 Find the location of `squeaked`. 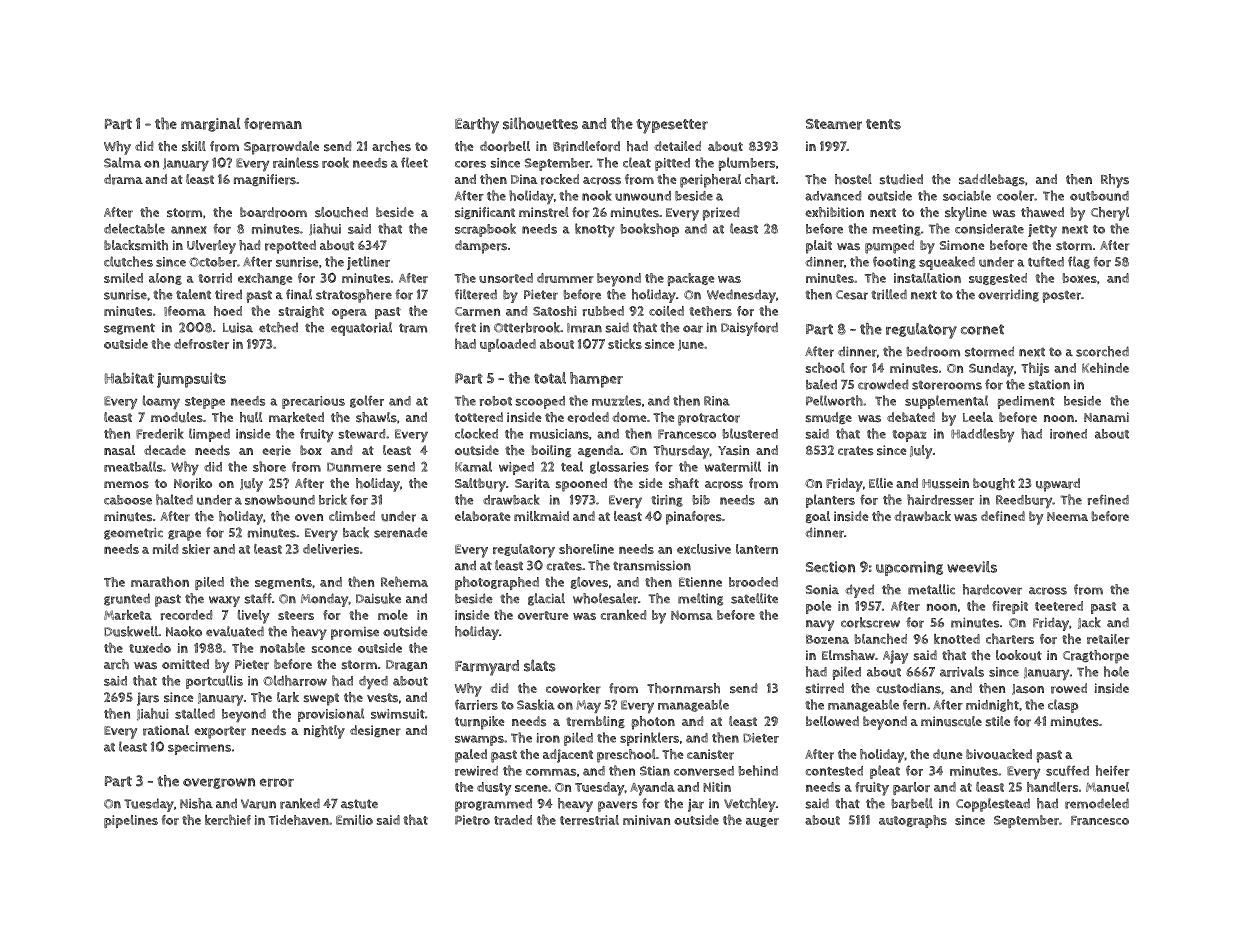

squeaked is located at coordinates (947, 263).
